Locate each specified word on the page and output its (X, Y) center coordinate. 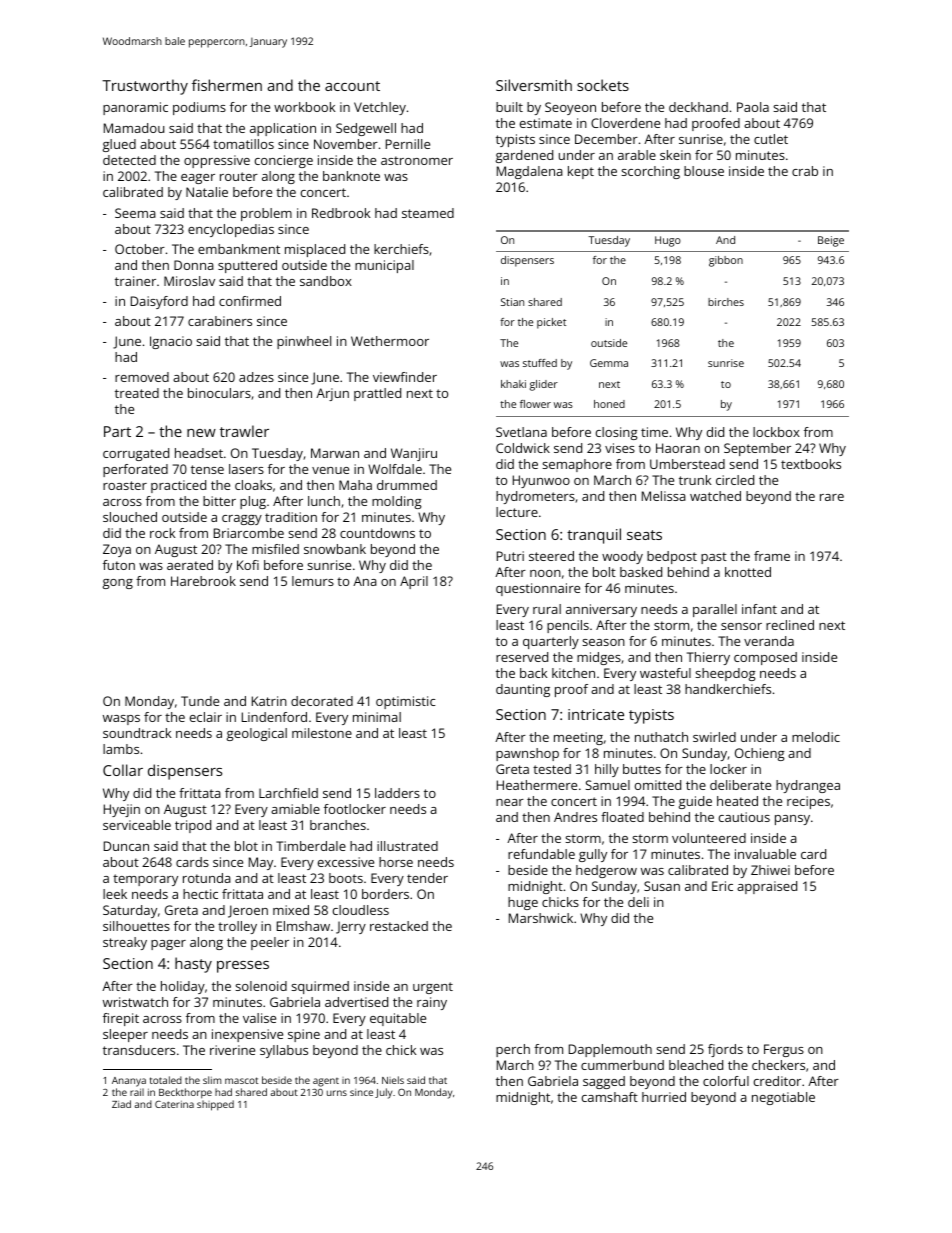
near (510, 802)
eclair (206, 717)
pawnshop (527, 754)
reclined (790, 625)
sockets (603, 85)
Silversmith (534, 85)
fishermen (227, 85)
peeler (270, 943)
